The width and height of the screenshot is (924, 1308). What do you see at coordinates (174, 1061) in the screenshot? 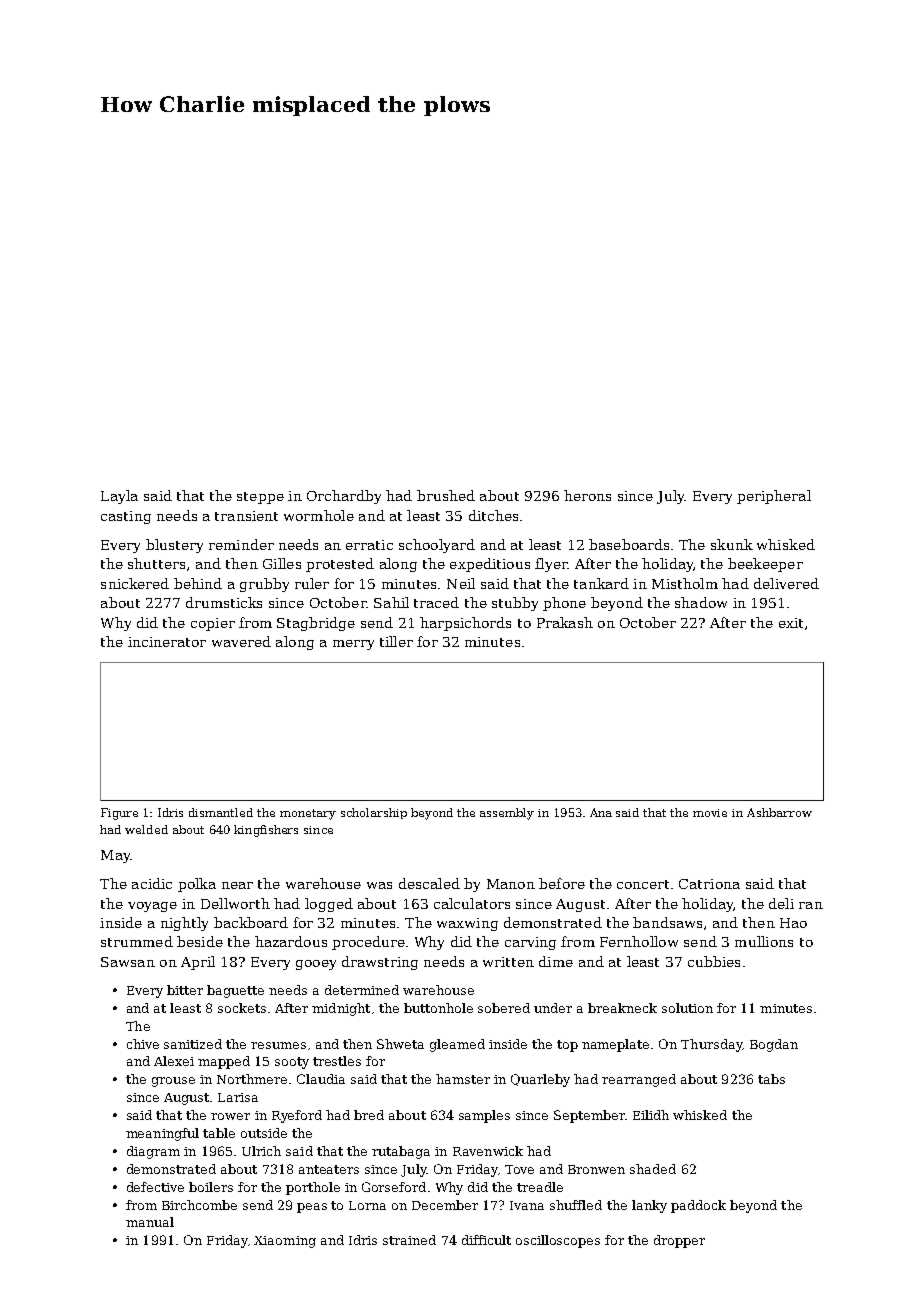
I see `Alexei` at bounding box center [174, 1061].
